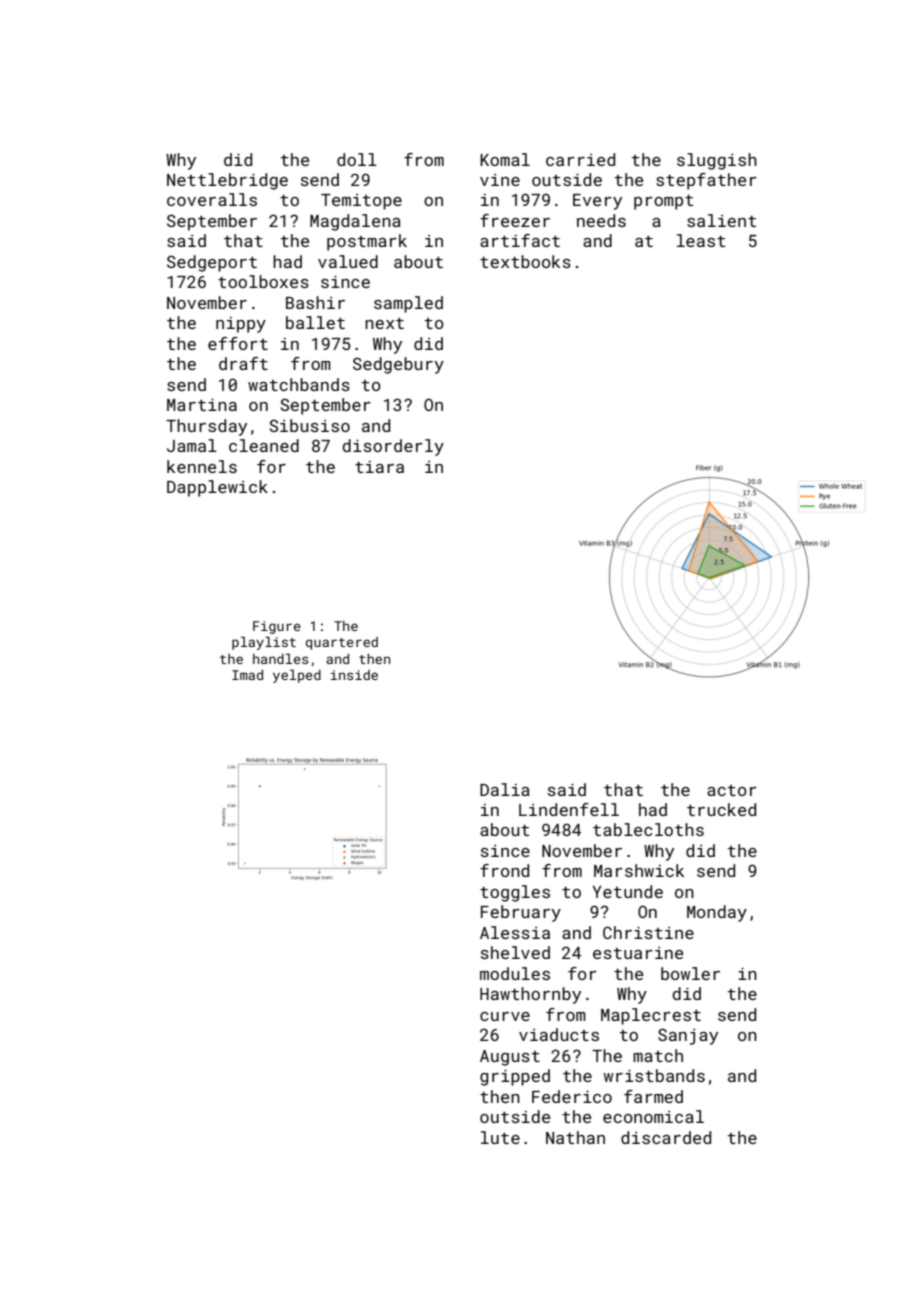 This image has height=1311, width=924. Describe the element at coordinates (701, 240) in the image. I see `least` at that location.
